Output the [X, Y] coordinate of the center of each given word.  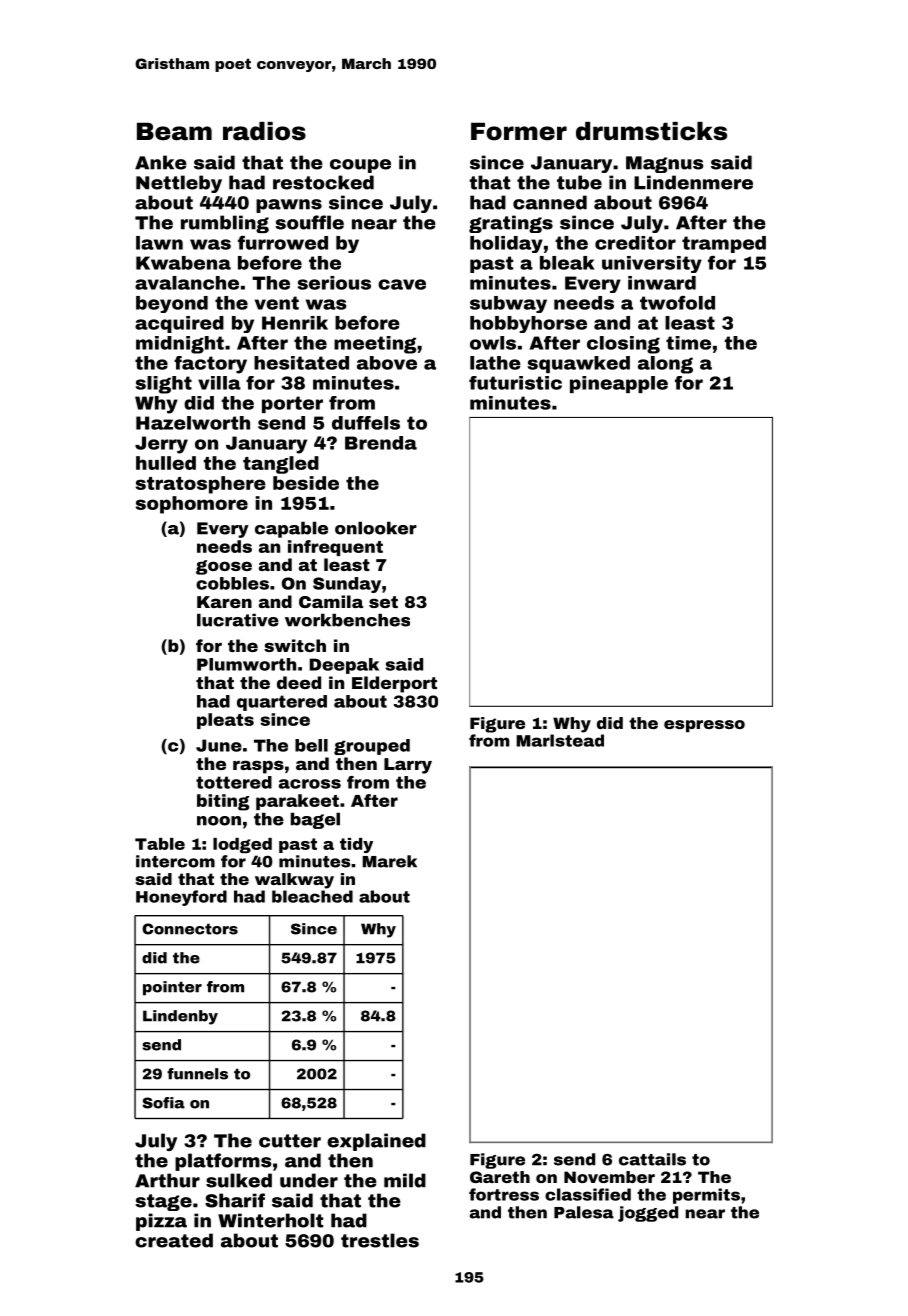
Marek [389, 861]
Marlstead [560, 740]
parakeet [297, 802]
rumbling [225, 224]
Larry [408, 766]
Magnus [664, 164]
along [665, 365]
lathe [495, 363]
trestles [380, 1240]
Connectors [190, 929]
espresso [704, 726]
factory [210, 365]
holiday [506, 244]
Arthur [167, 1180]
